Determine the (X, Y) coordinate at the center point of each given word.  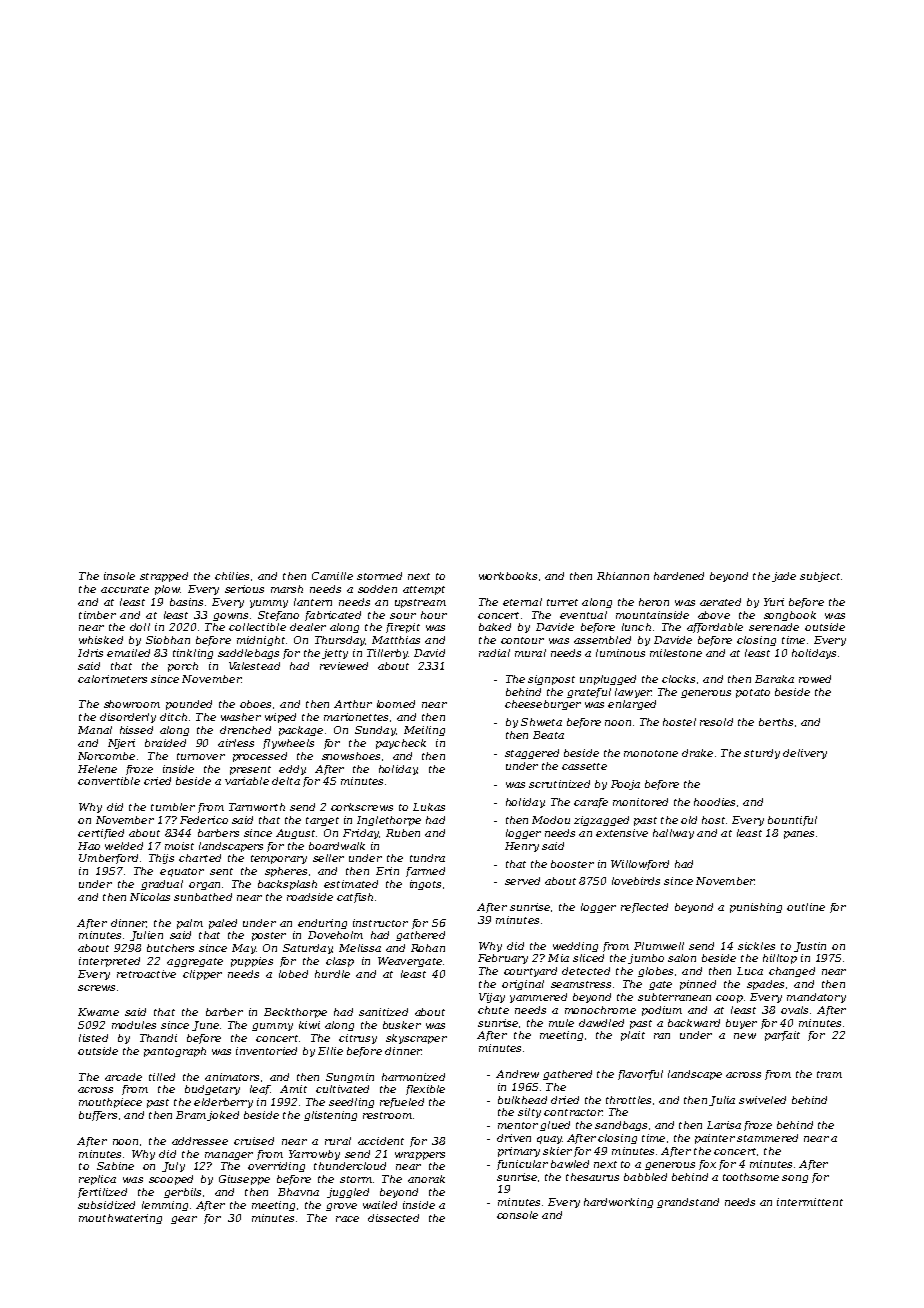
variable (247, 781)
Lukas (429, 807)
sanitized (383, 1012)
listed (93, 1038)
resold (716, 722)
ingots (425, 885)
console (517, 1215)
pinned (698, 985)
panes (799, 835)
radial (494, 653)
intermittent (810, 1202)
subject (820, 577)
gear (184, 1220)
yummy (269, 604)
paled (223, 924)
